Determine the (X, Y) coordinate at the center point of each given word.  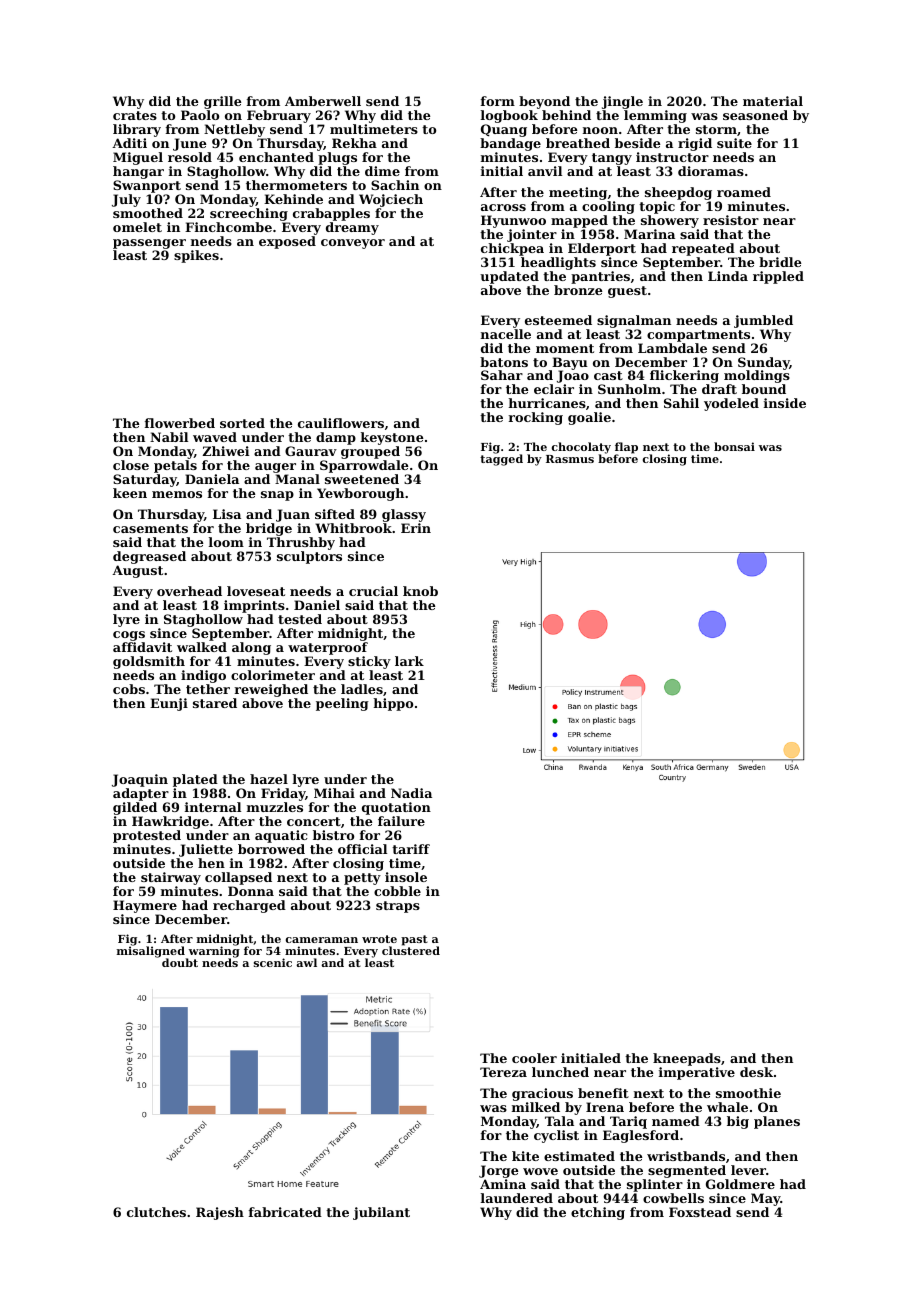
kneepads (687, 1059)
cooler (534, 1058)
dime (382, 171)
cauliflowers (341, 423)
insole (406, 877)
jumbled (763, 321)
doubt (180, 963)
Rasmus (570, 459)
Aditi (129, 143)
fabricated (285, 1212)
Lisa (227, 514)
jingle (622, 102)
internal (213, 807)
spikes (196, 256)
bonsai (734, 446)
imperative (697, 1073)
